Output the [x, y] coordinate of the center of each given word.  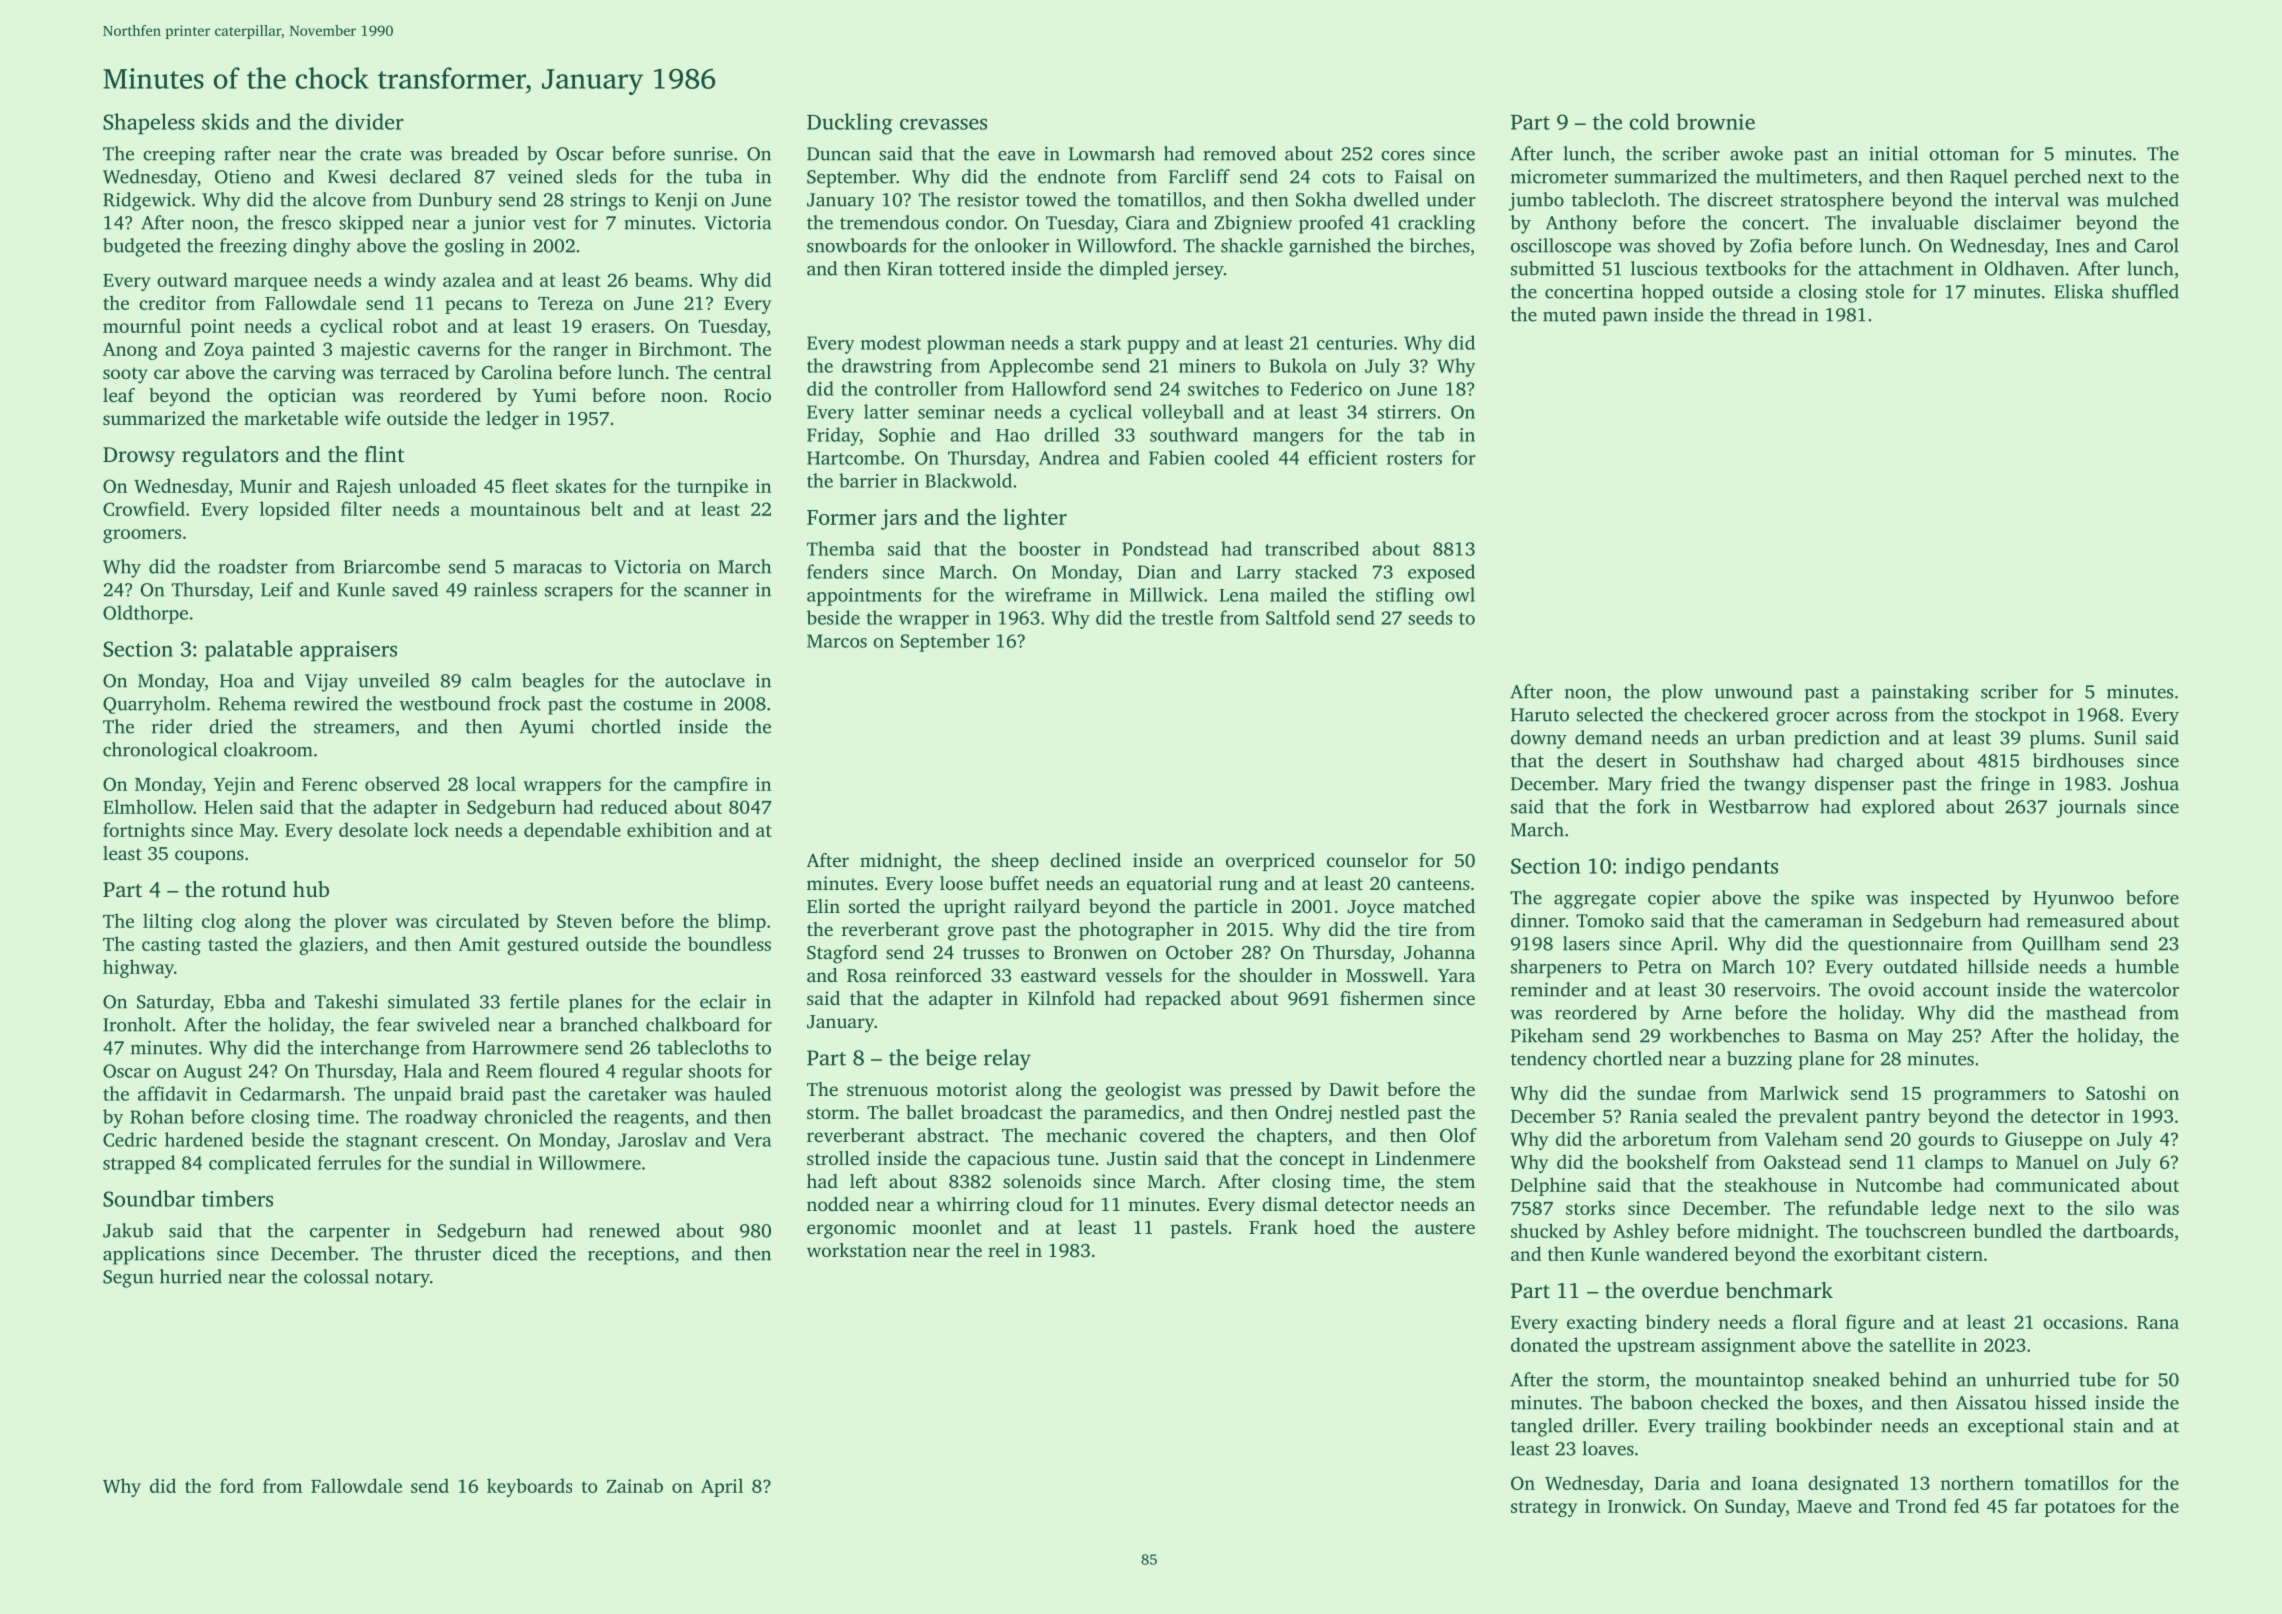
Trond [1921, 1505]
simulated [429, 1001]
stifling [1405, 596]
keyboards [529, 1487]
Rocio [747, 395]
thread [1769, 314]
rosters [1414, 459]
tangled [1542, 1427]
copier [1674, 899]
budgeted [142, 247]
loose [961, 883]
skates [581, 485]
